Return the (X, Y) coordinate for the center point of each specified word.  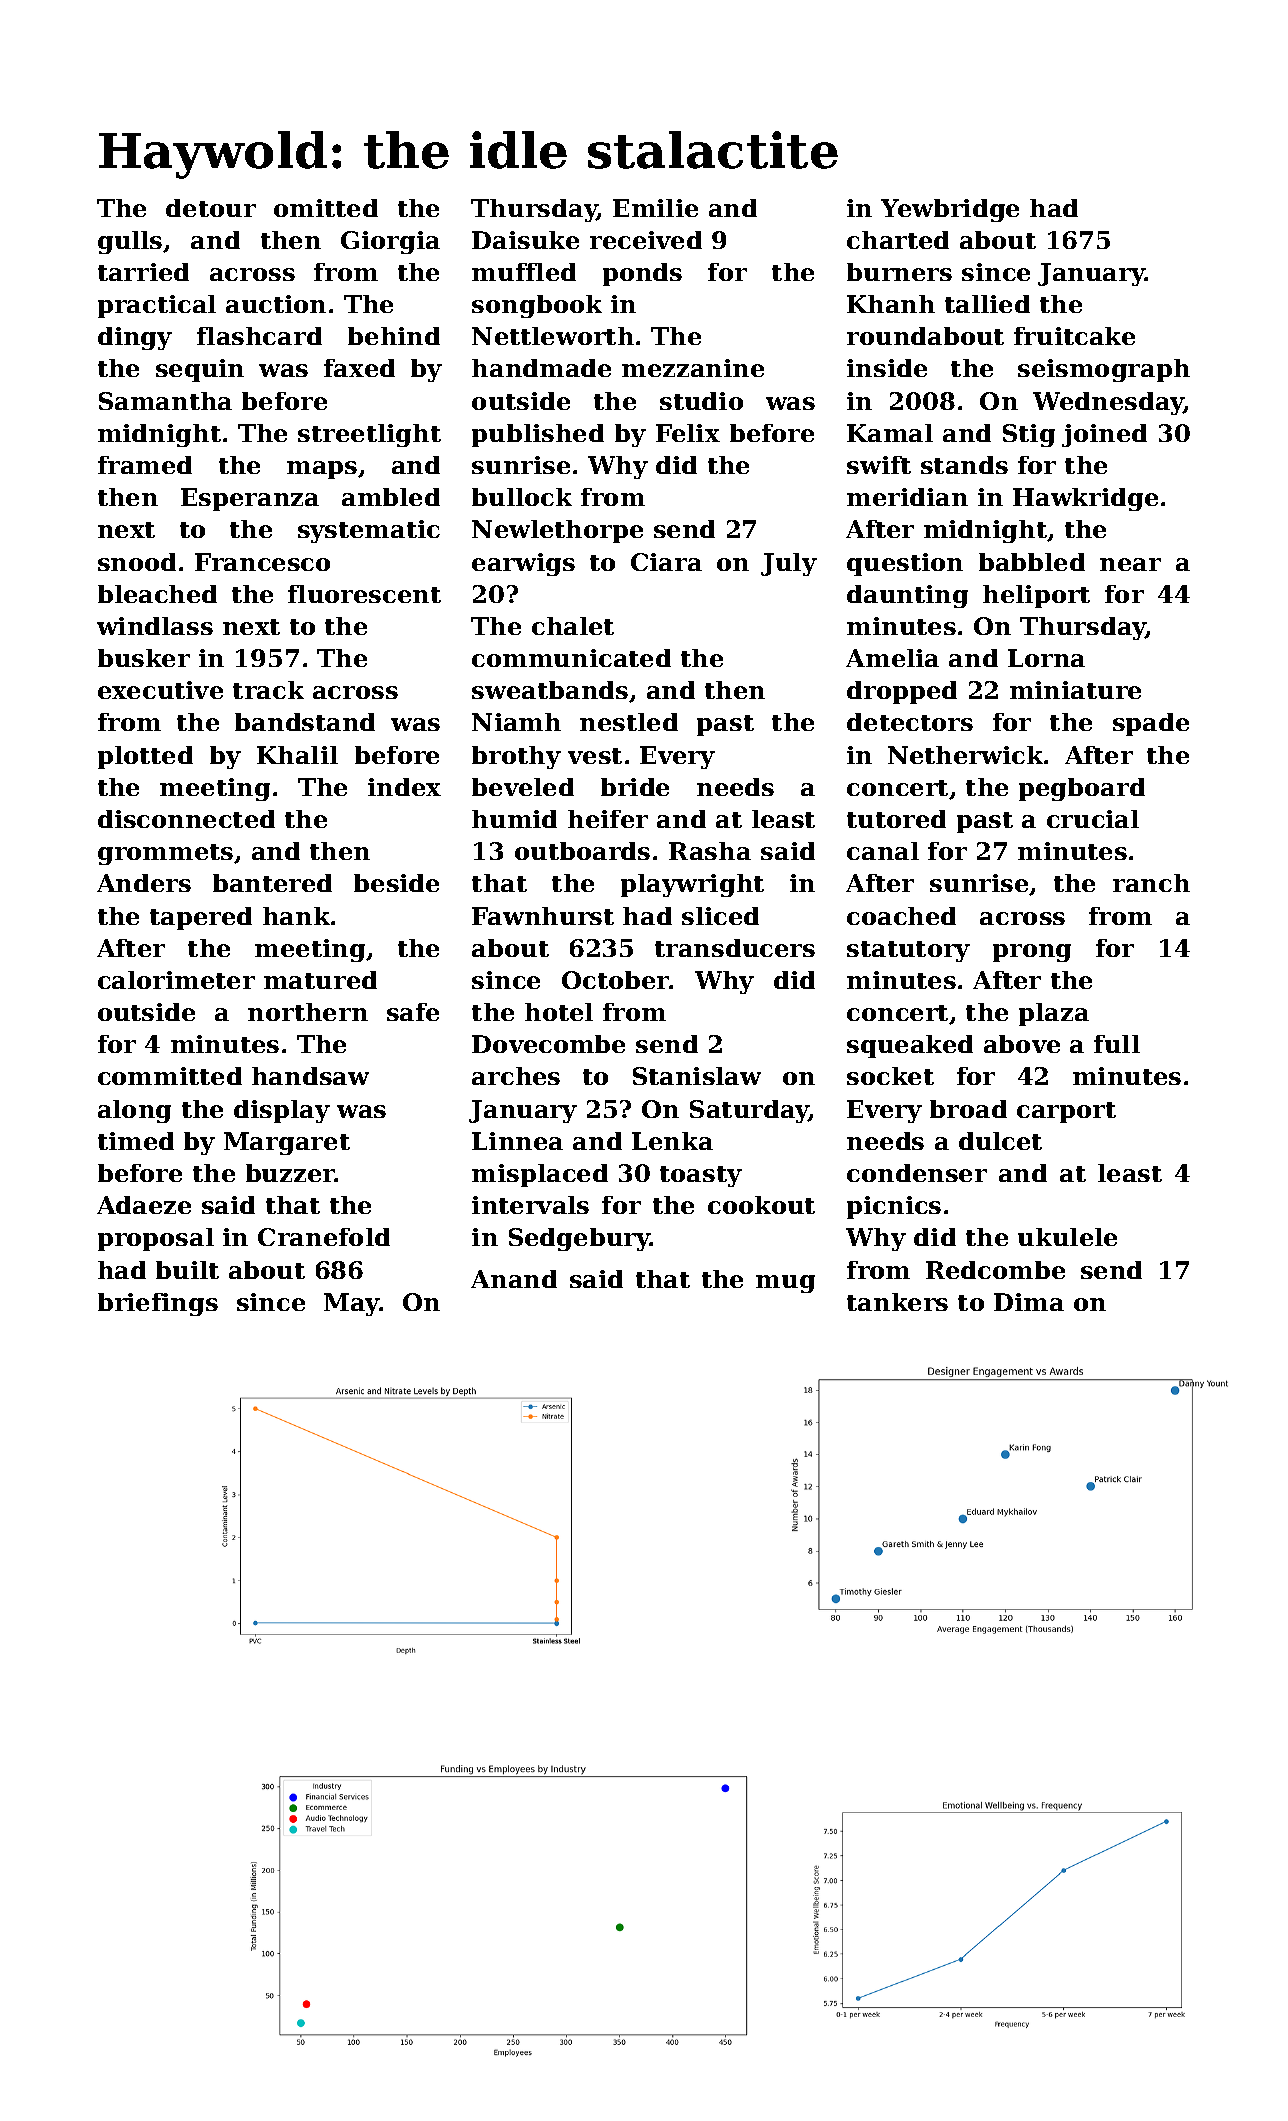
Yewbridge (950, 210)
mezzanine (693, 368)
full (1117, 1044)
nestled (629, 722)
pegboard (1082, 789)
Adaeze (144, 1205)
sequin (200, 370)
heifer (608, 819)
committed (170, 1076)
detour (211, 208)
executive (160, 690)
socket (890, 1076)
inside (887, 368)
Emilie (655, 208)
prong (1032, 953)
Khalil (297, 755)
